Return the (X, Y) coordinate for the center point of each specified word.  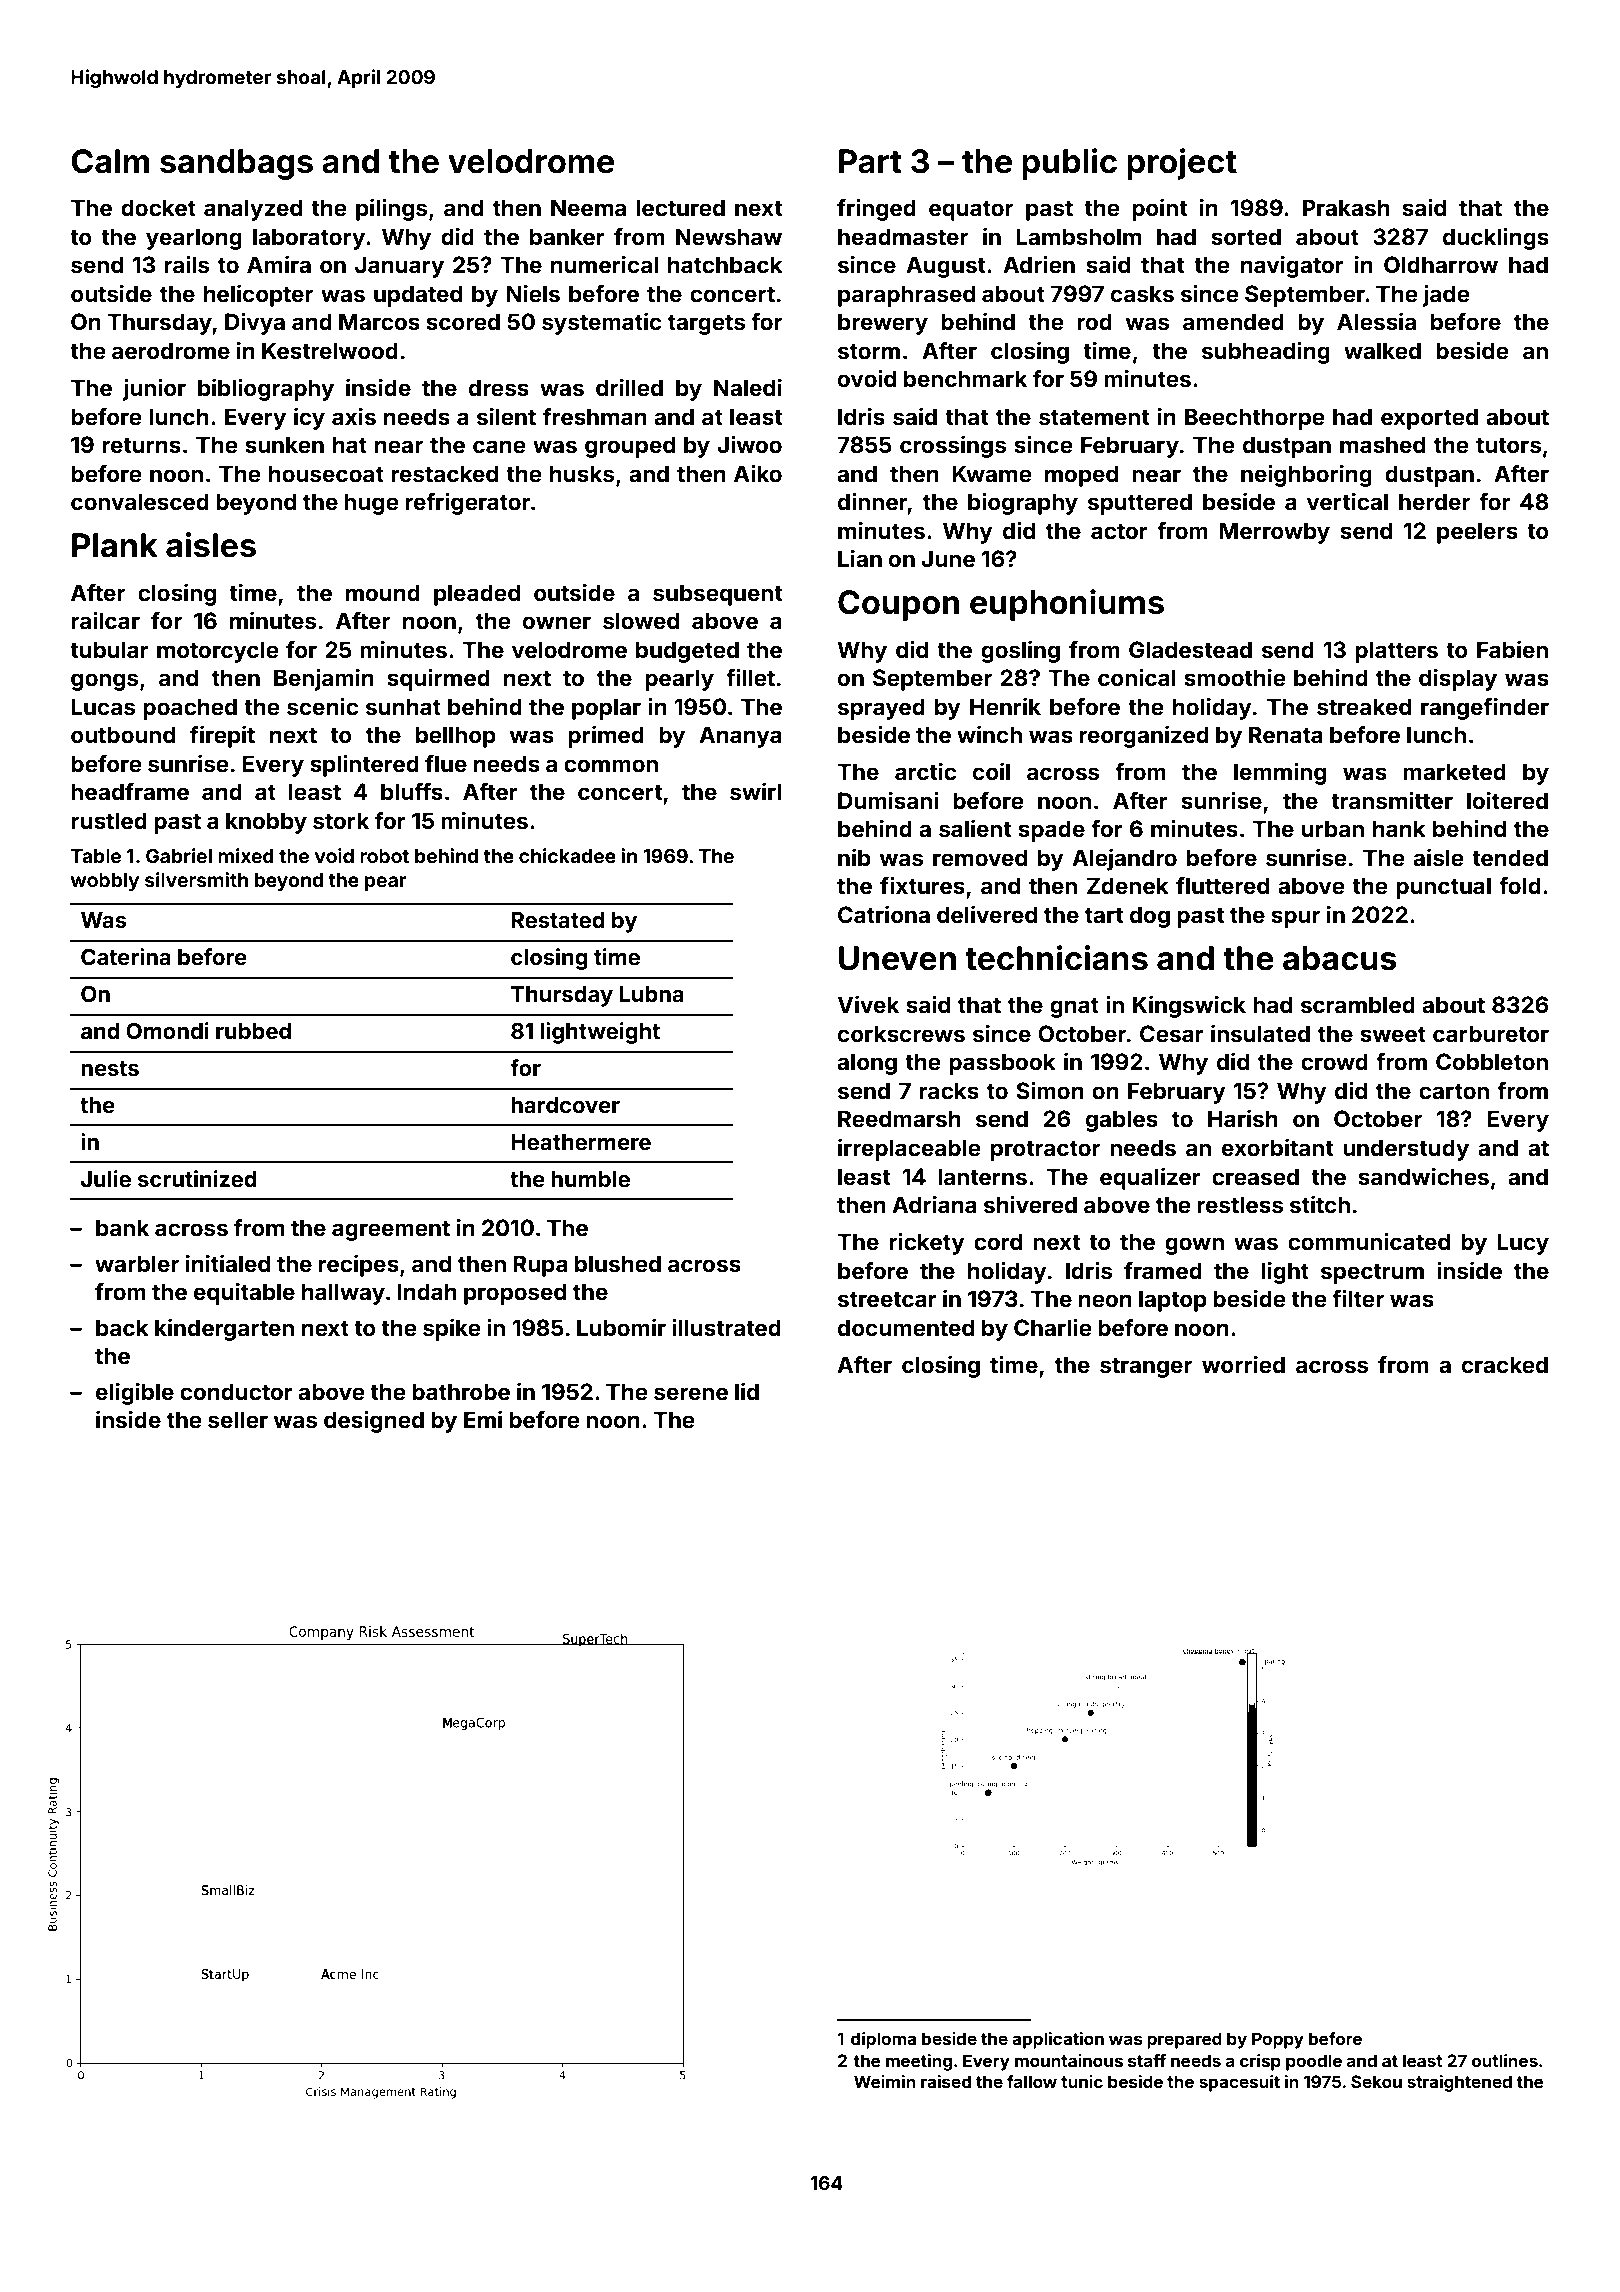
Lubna (651, 994)
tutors (1508, 445)
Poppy (1278, 2040)
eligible (135, 1394)
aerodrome (171, 350)
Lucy (1523, 1244)
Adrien (1039, 264)
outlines (1505, 2060)
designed (374, 1422)
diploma (883, 2040)
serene (691, 1393)
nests (110, 1068)
